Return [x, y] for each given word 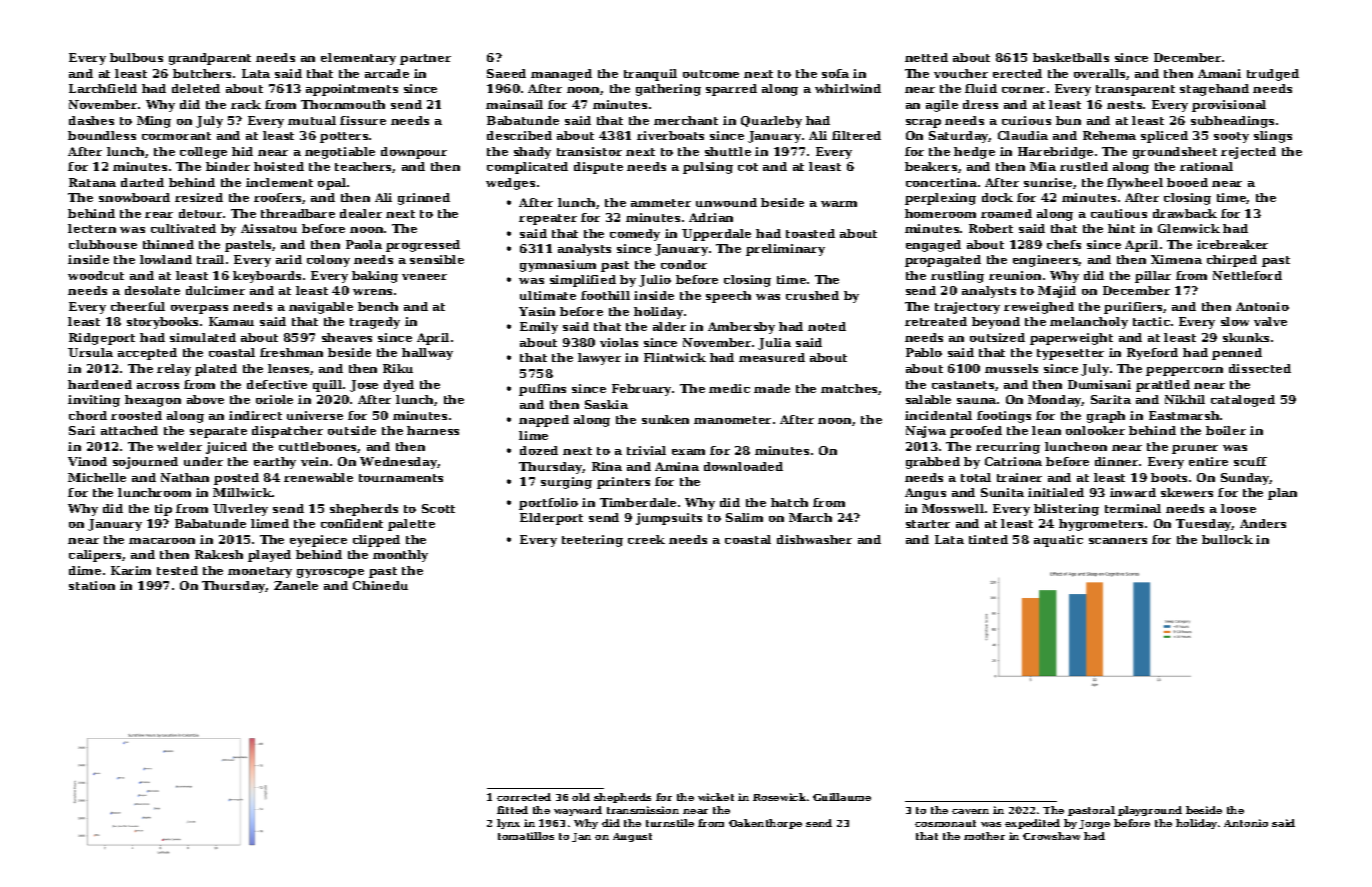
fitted [512, 810]
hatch [789, 502]
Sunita [1002, 492]
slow [1235, 321]
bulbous [136, 57]
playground [1150, 811]
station [92, 585]
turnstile [670, 823]
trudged [1273, 75]
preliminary [785, 250]
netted [926, 57]
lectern [92, 228]
